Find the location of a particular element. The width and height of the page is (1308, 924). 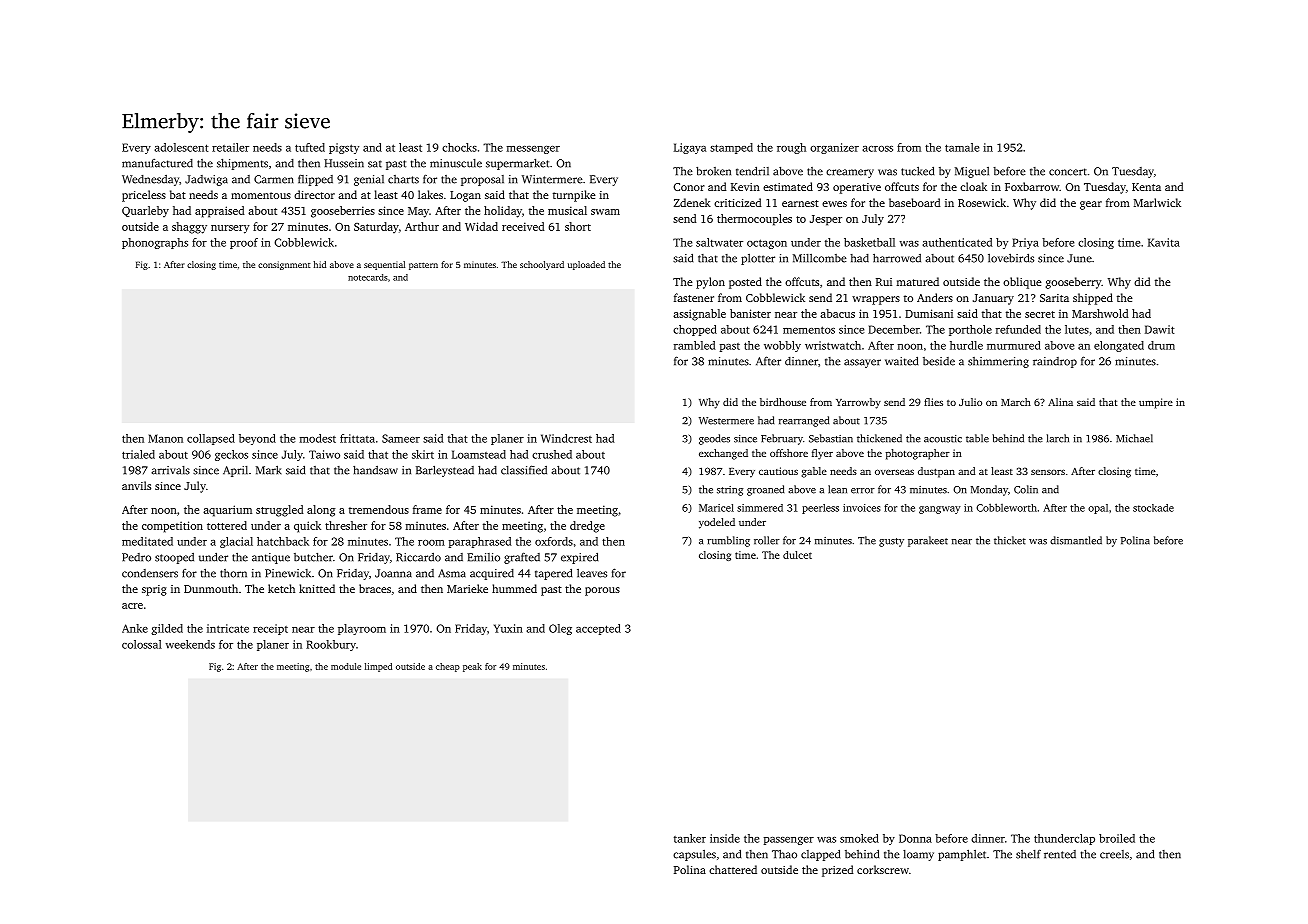

broiled is located at coordinates (1117, 838).
